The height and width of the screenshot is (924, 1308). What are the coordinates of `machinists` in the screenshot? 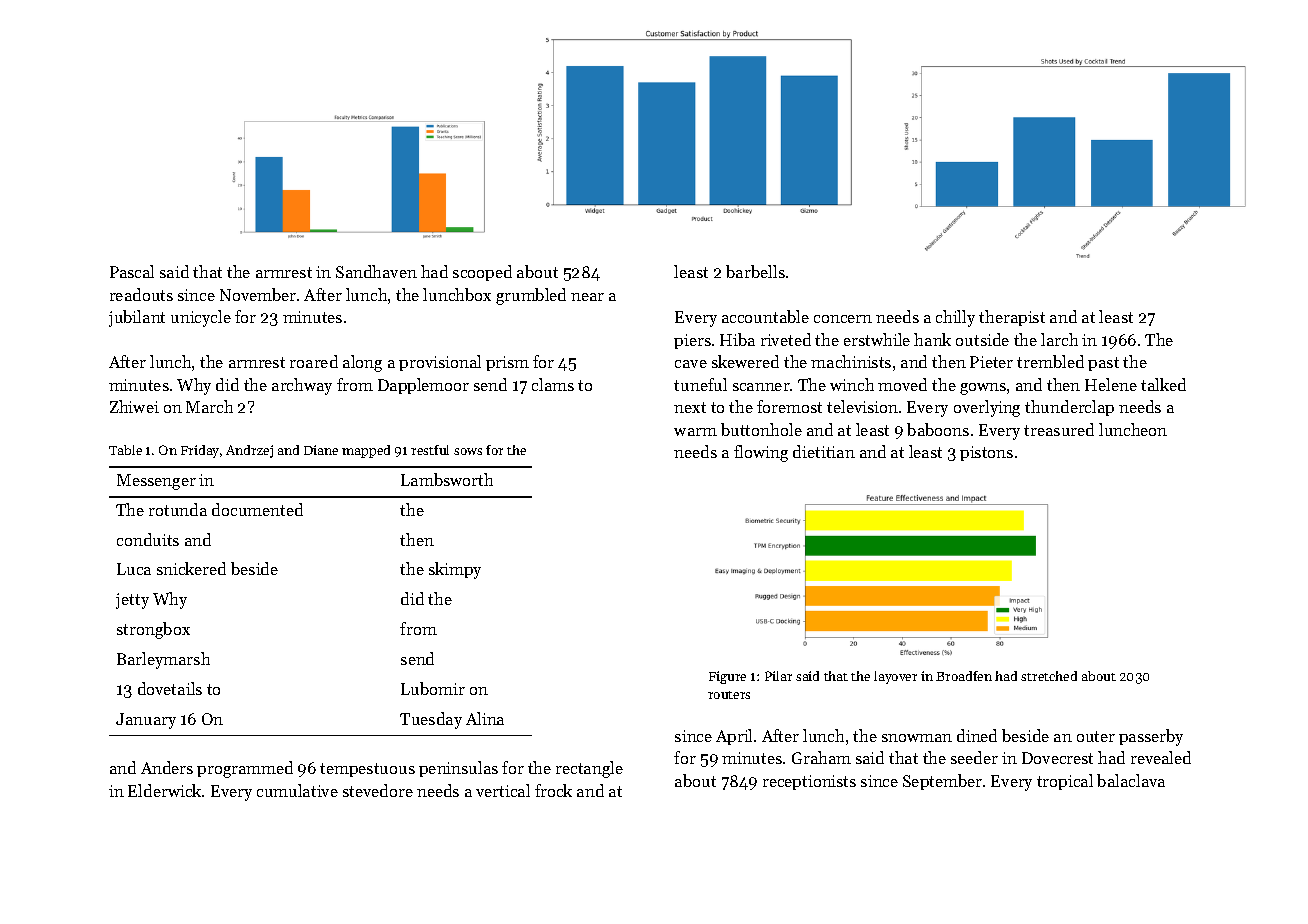 It's located at (851, 361).
